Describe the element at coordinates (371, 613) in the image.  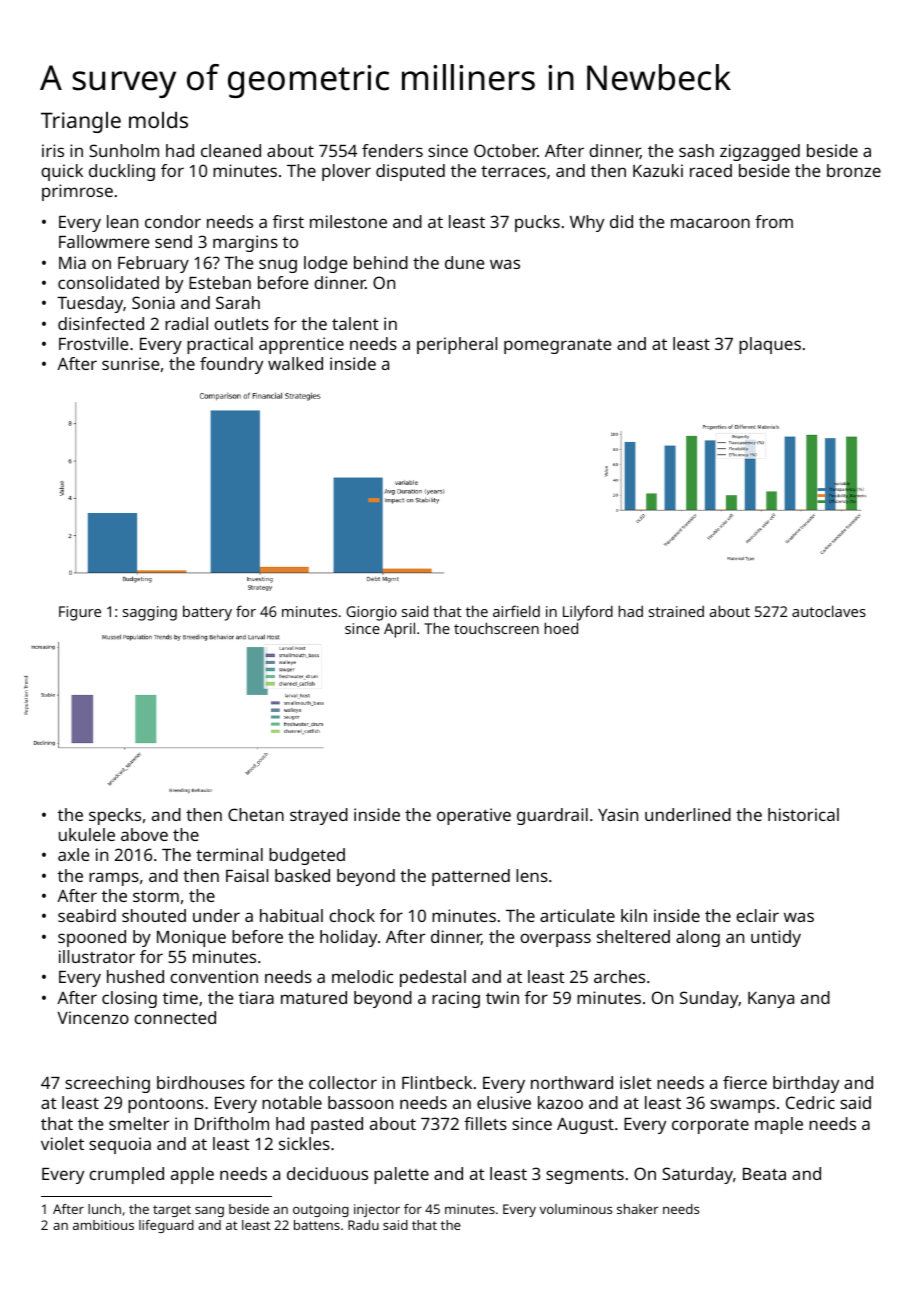
I see `Giorgio` at that location.
